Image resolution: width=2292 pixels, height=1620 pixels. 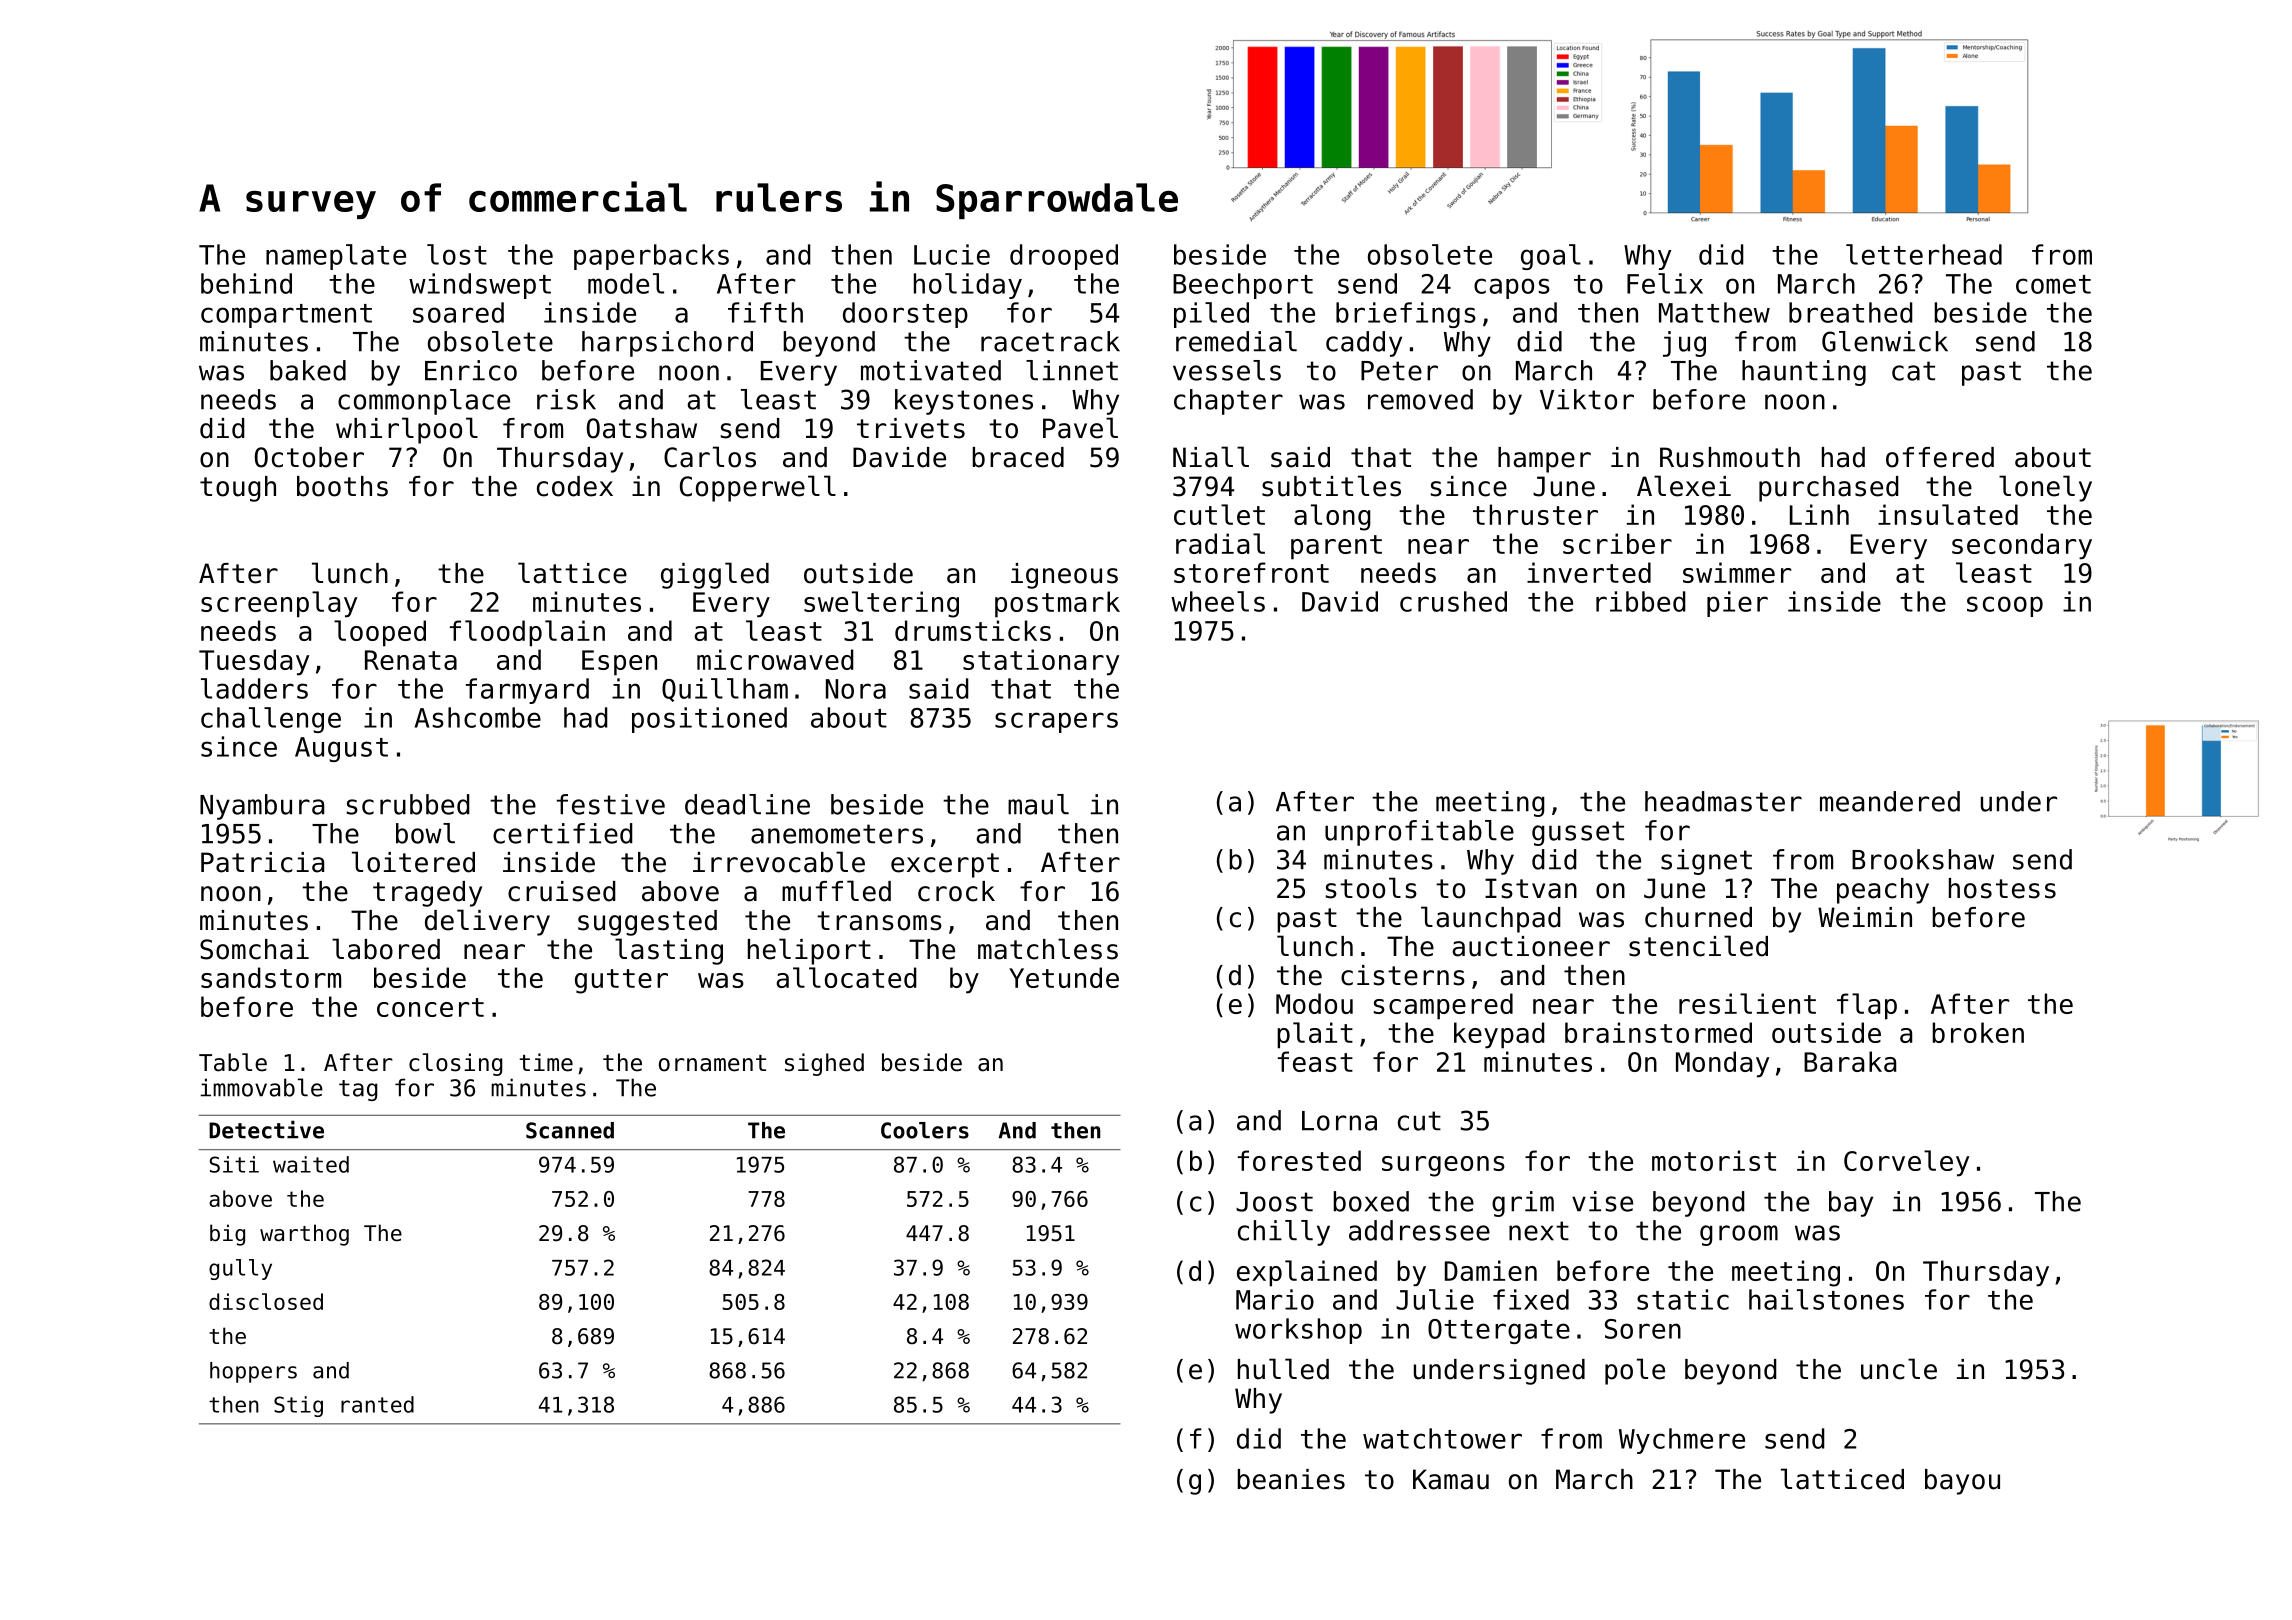 I want to click on Detective, so click(x=266, y=1130).
